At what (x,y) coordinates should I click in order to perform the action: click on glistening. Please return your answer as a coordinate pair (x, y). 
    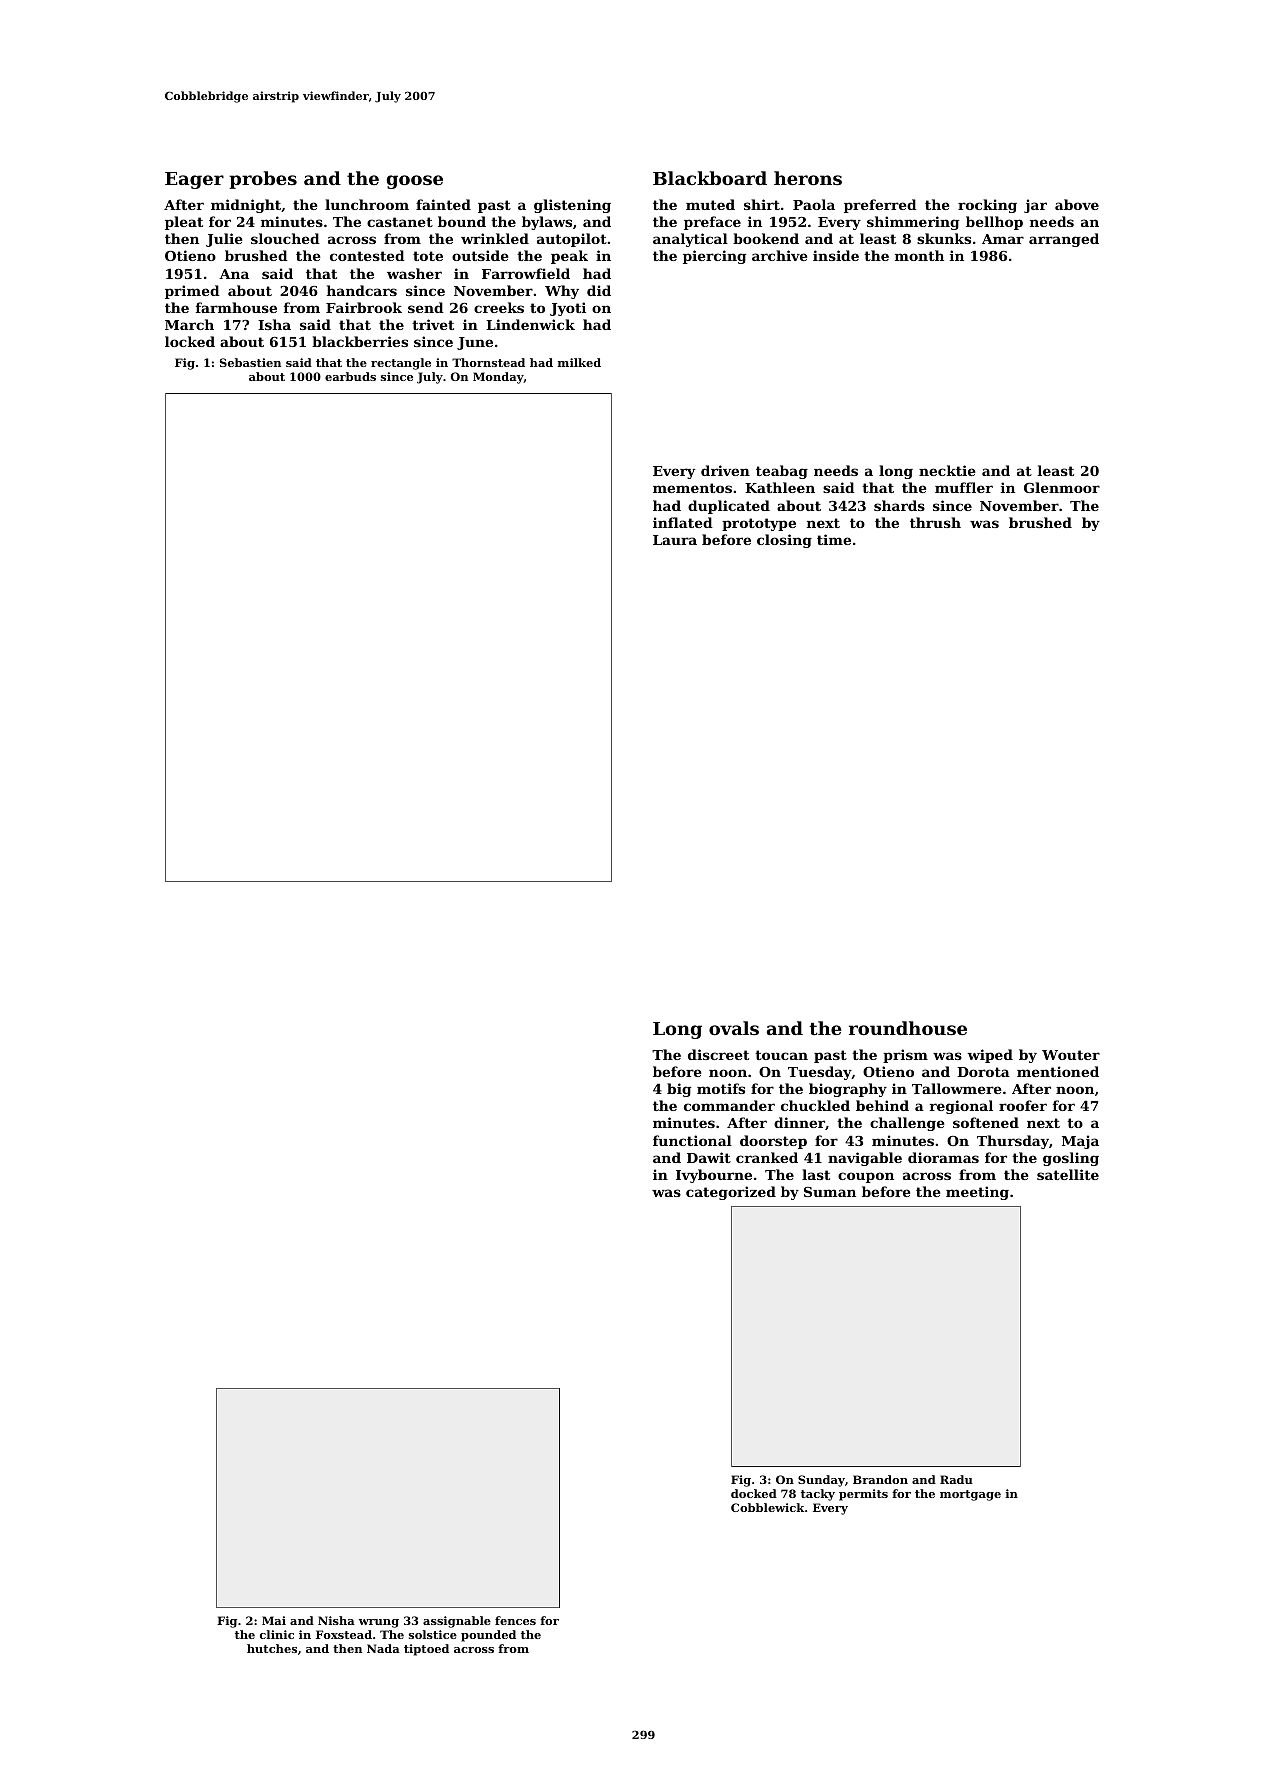
    Looking at the image, I should click on (572, 206).
